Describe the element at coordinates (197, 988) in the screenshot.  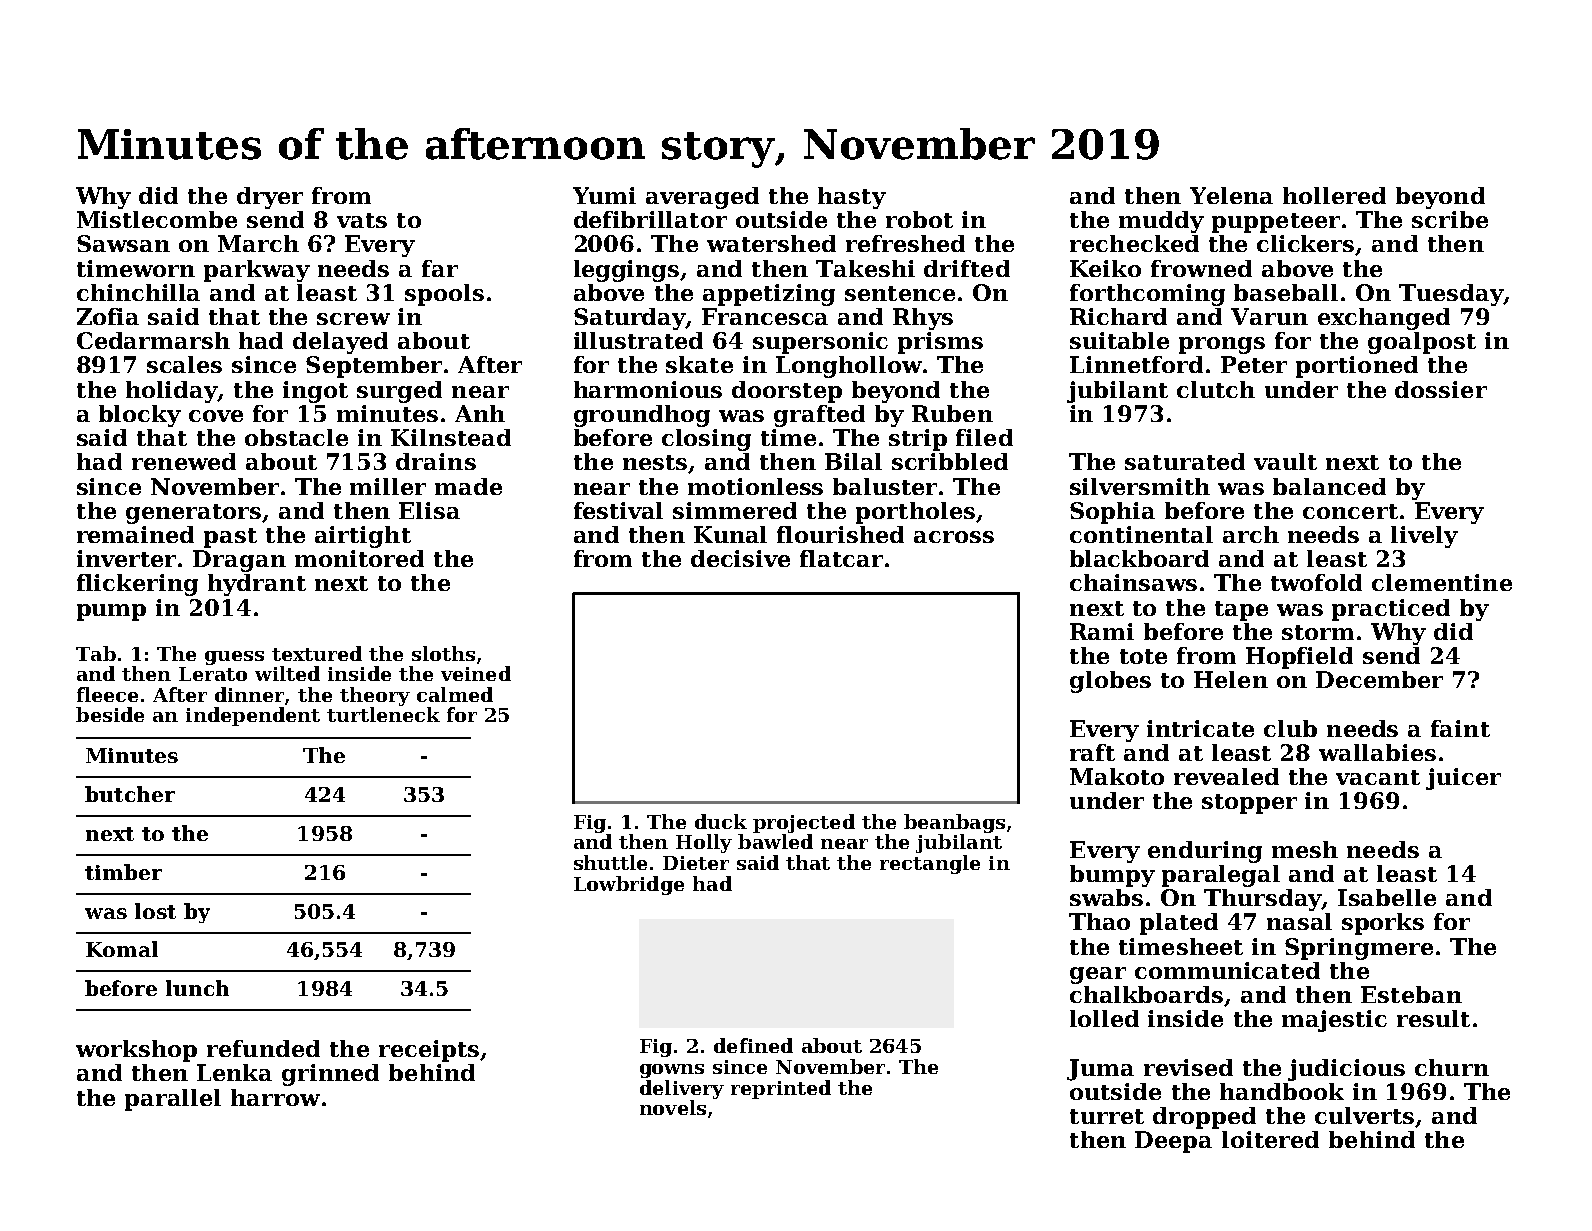
I see `lunch` at that location.
